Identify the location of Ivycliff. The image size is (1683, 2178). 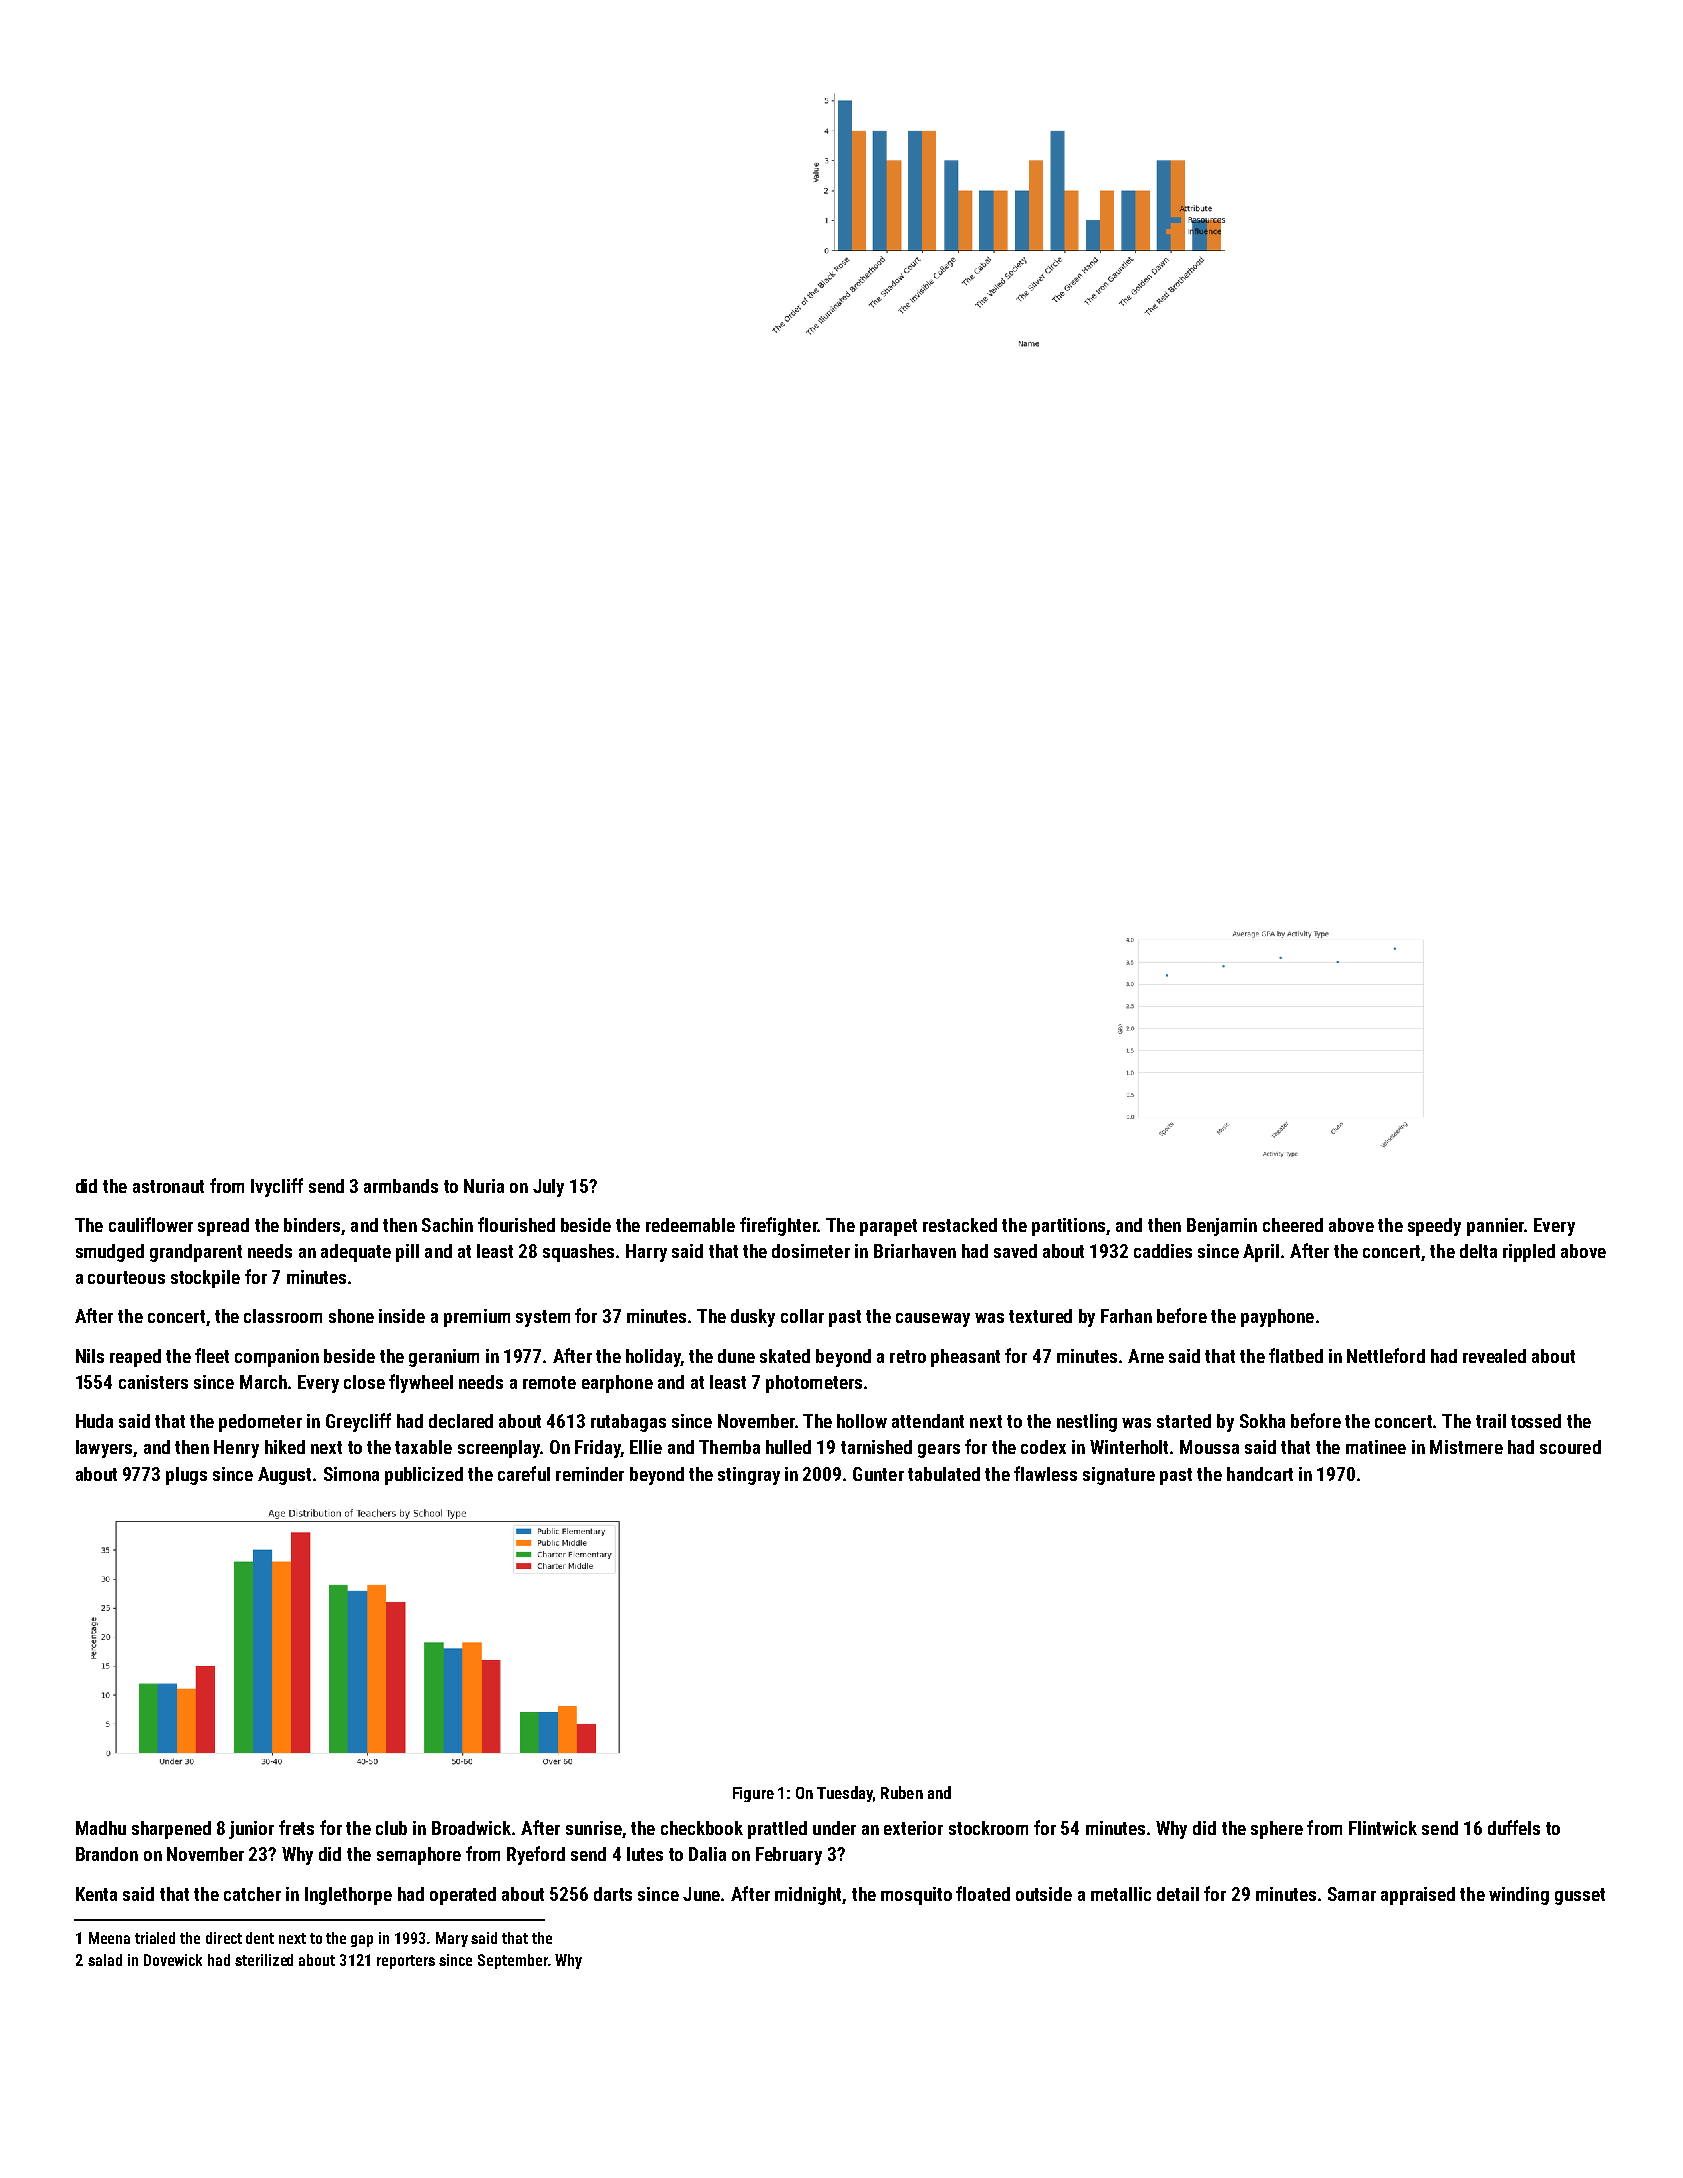
(277, 1187).
